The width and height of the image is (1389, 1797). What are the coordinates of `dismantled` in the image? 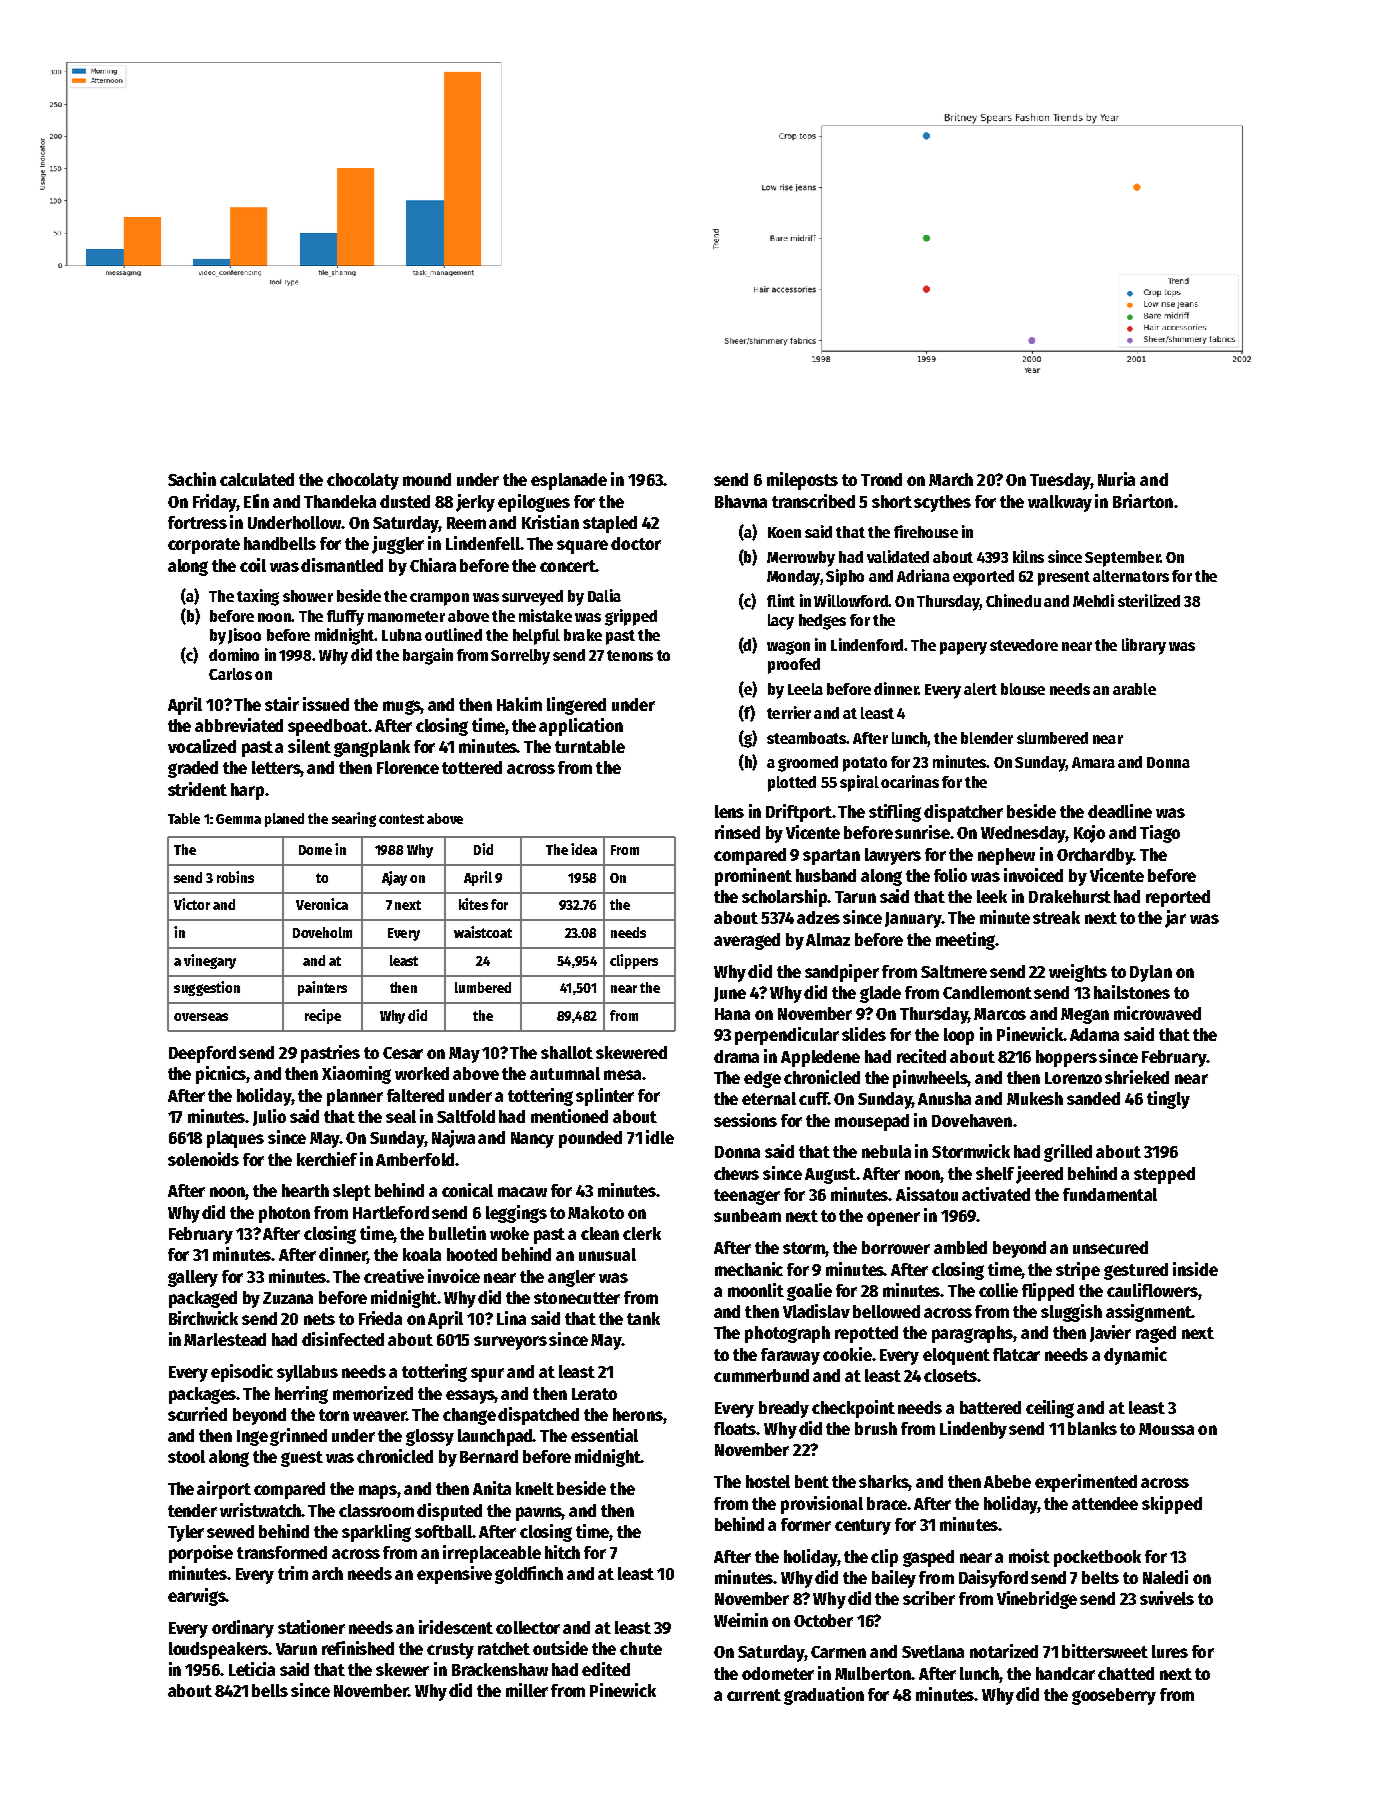 It's located at (342, 565).
